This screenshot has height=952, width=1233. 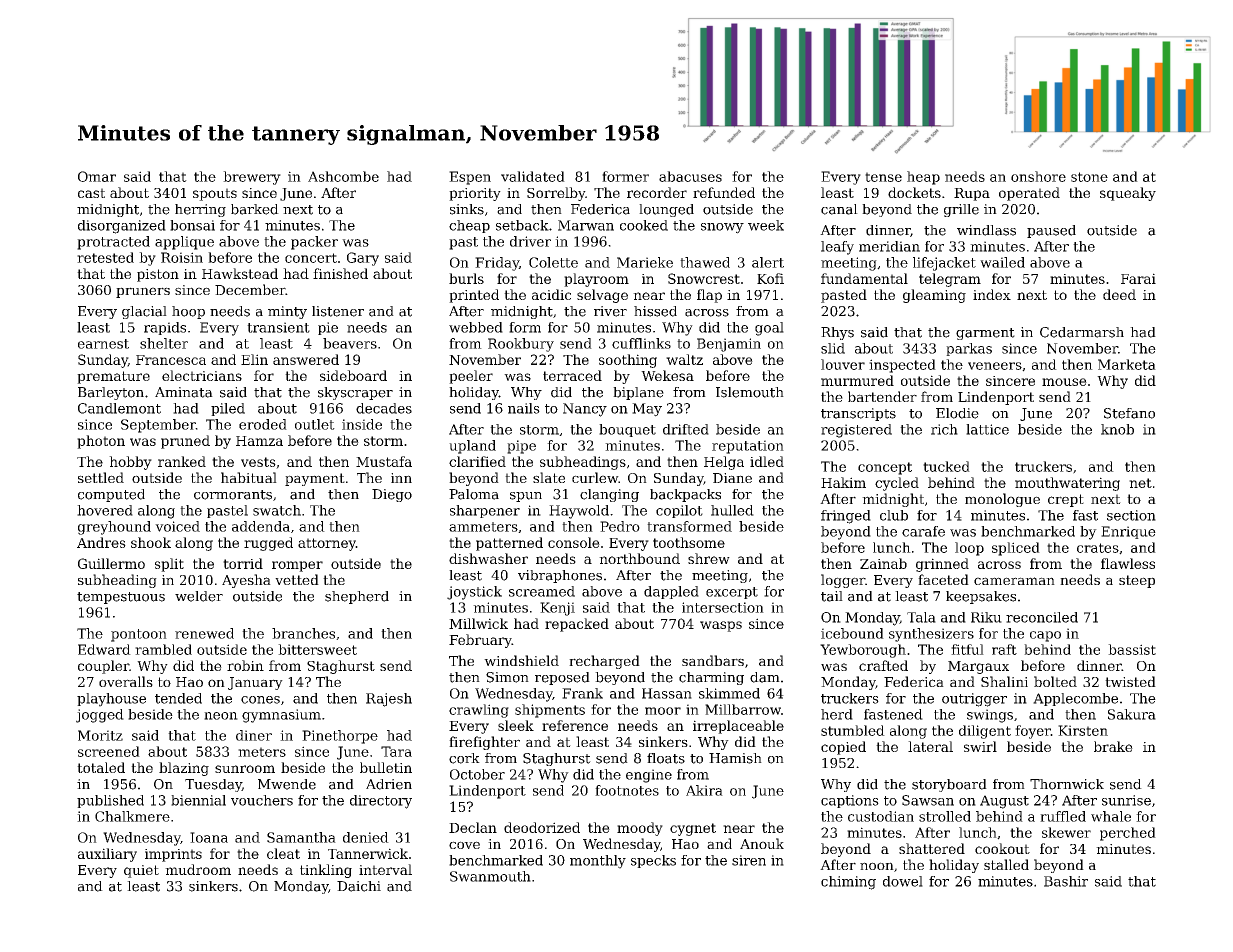 I want to click on engine, so click(x=649, y=776).
